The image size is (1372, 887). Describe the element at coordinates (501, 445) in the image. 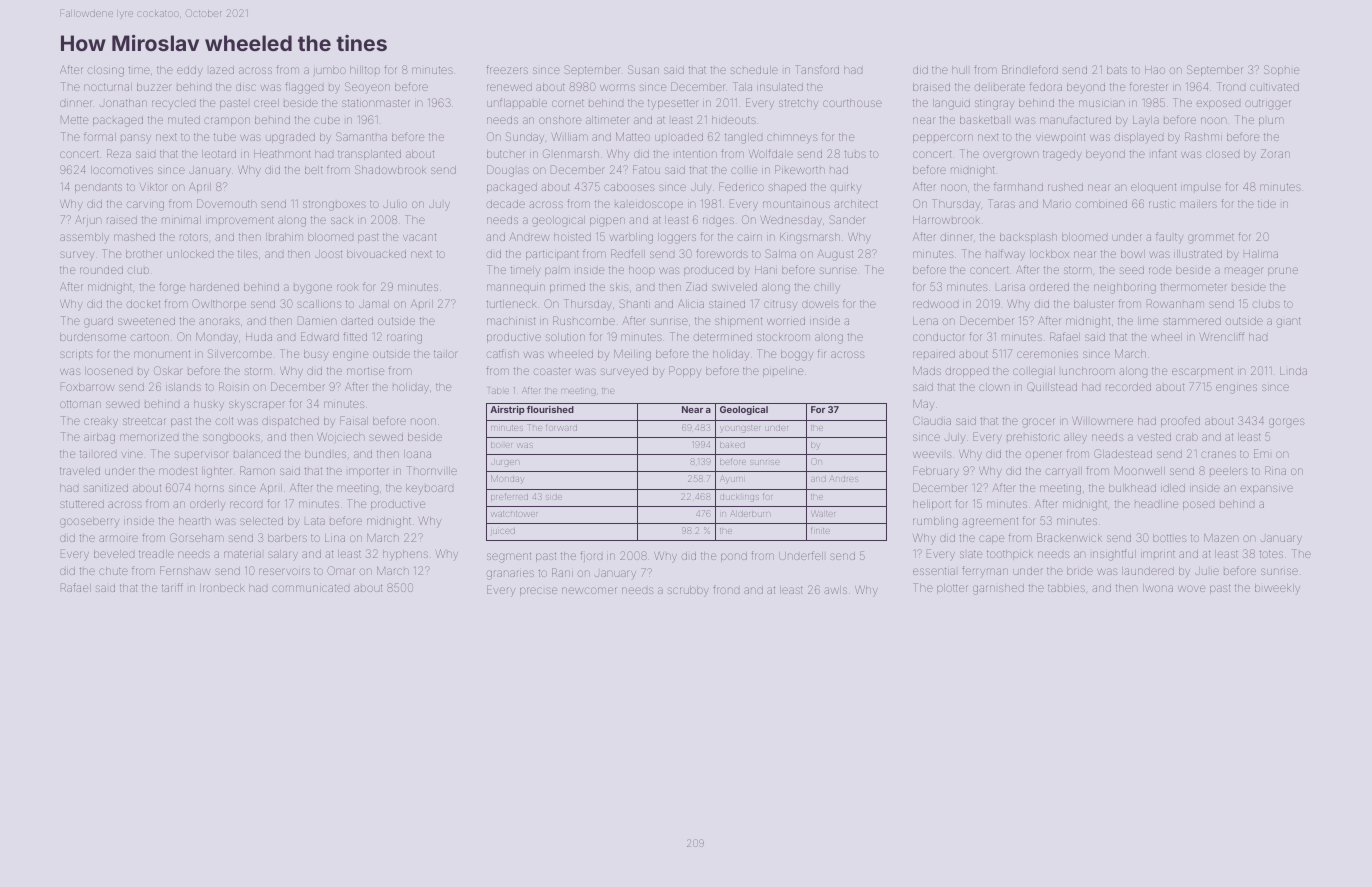

I see `boiler` at that location.
